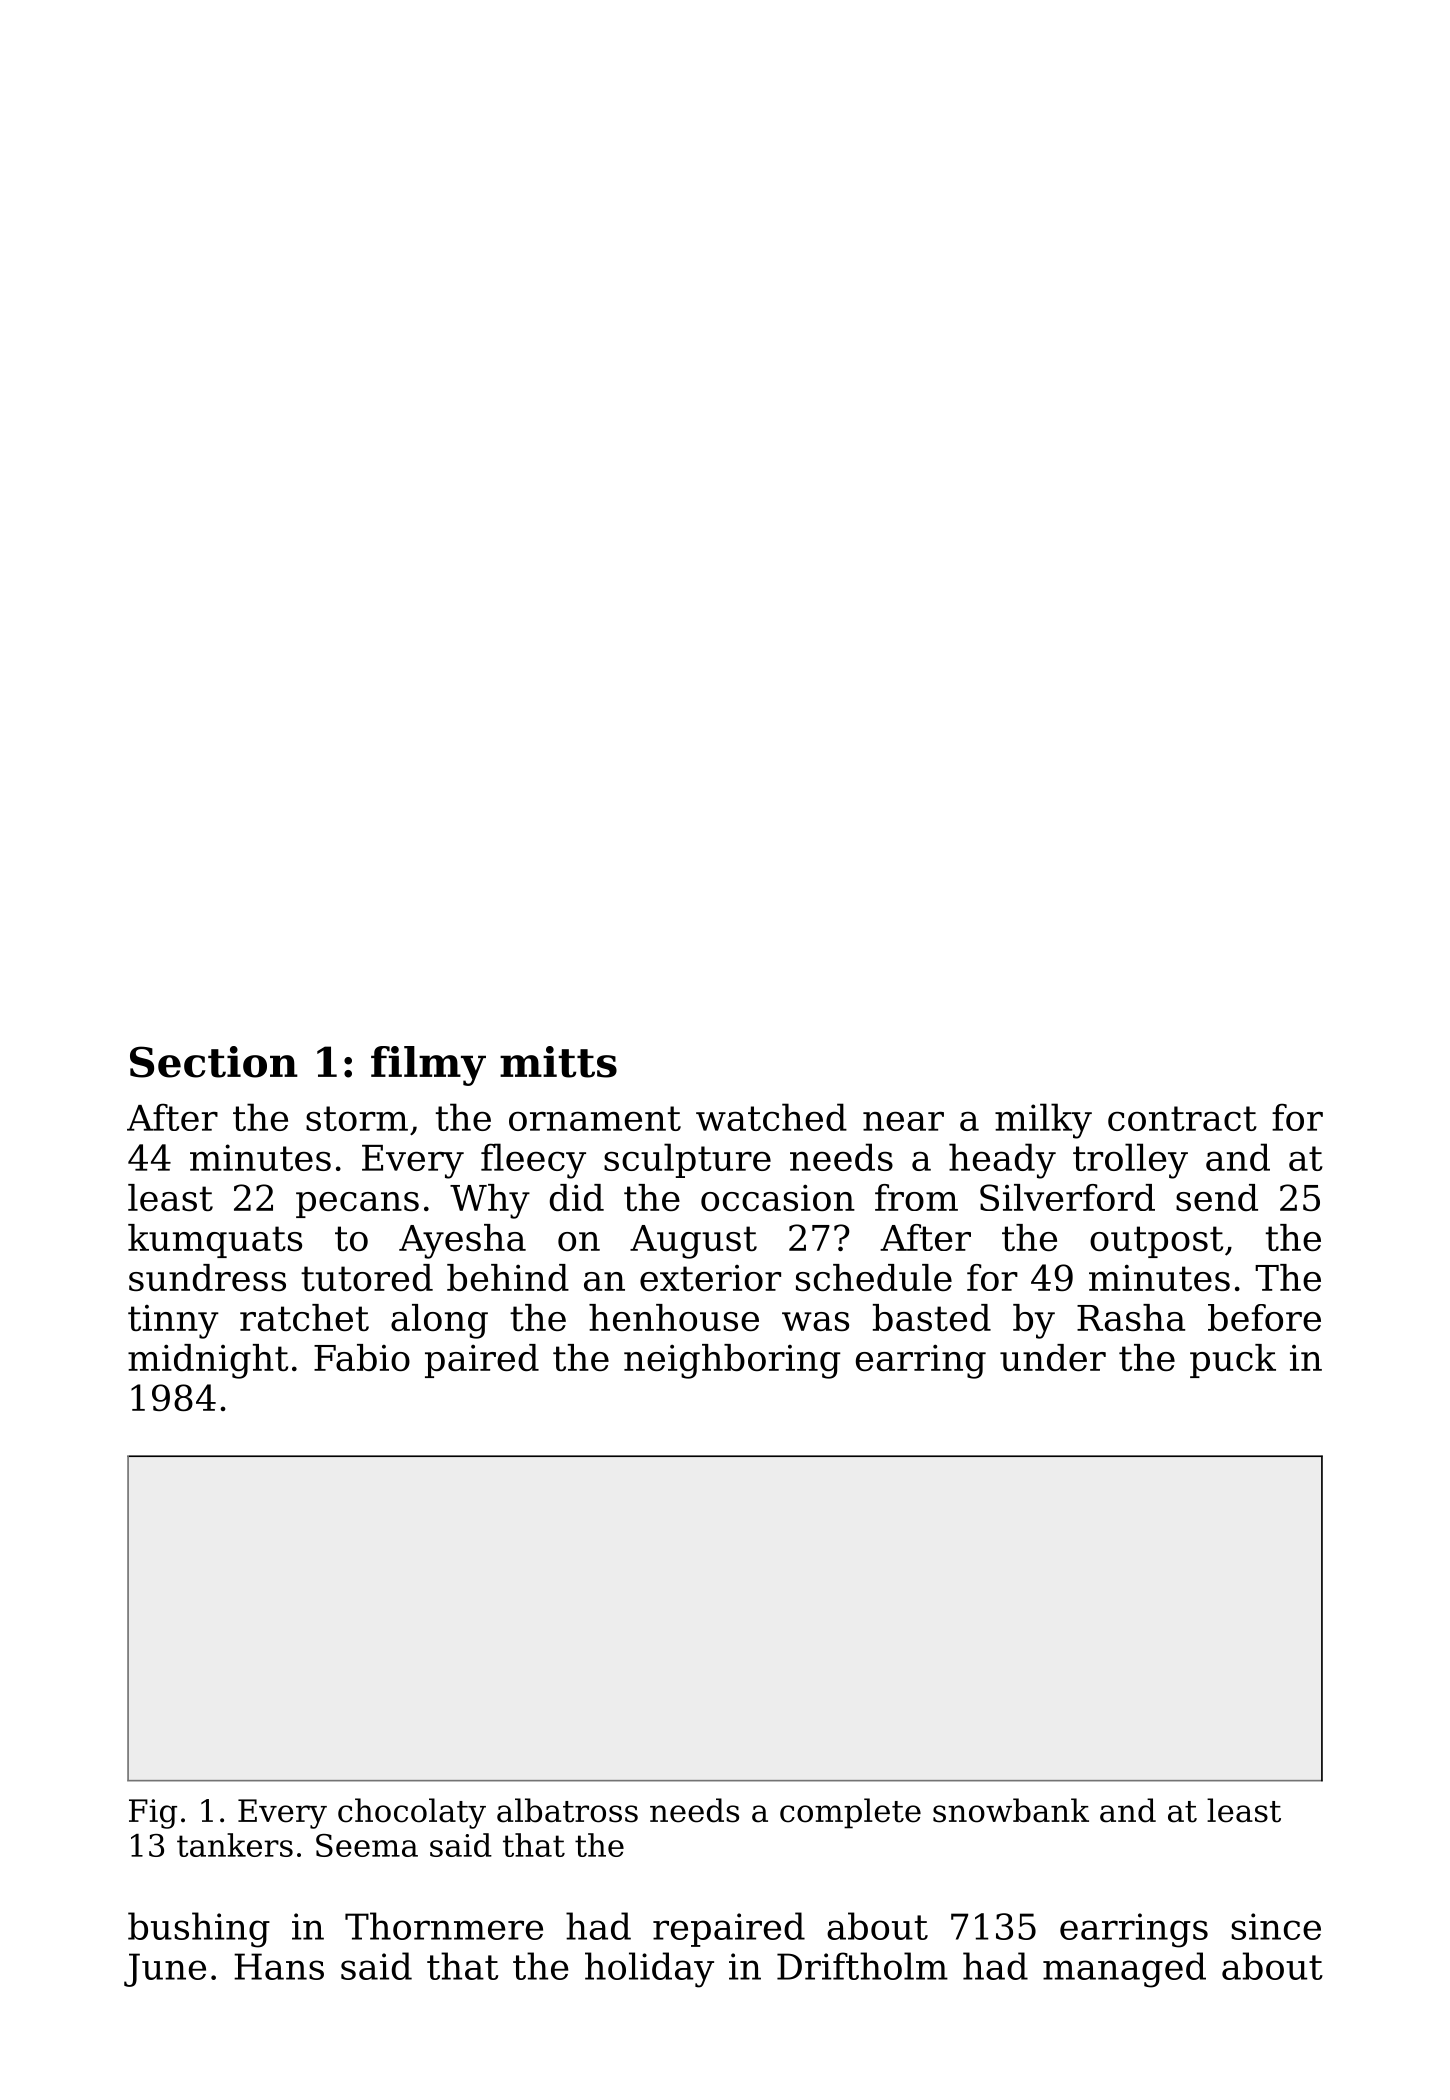 This document has height=2100, width=1450. Describe the element at coordinates (558, 1062) in the document. I see `mitts` at that location.
